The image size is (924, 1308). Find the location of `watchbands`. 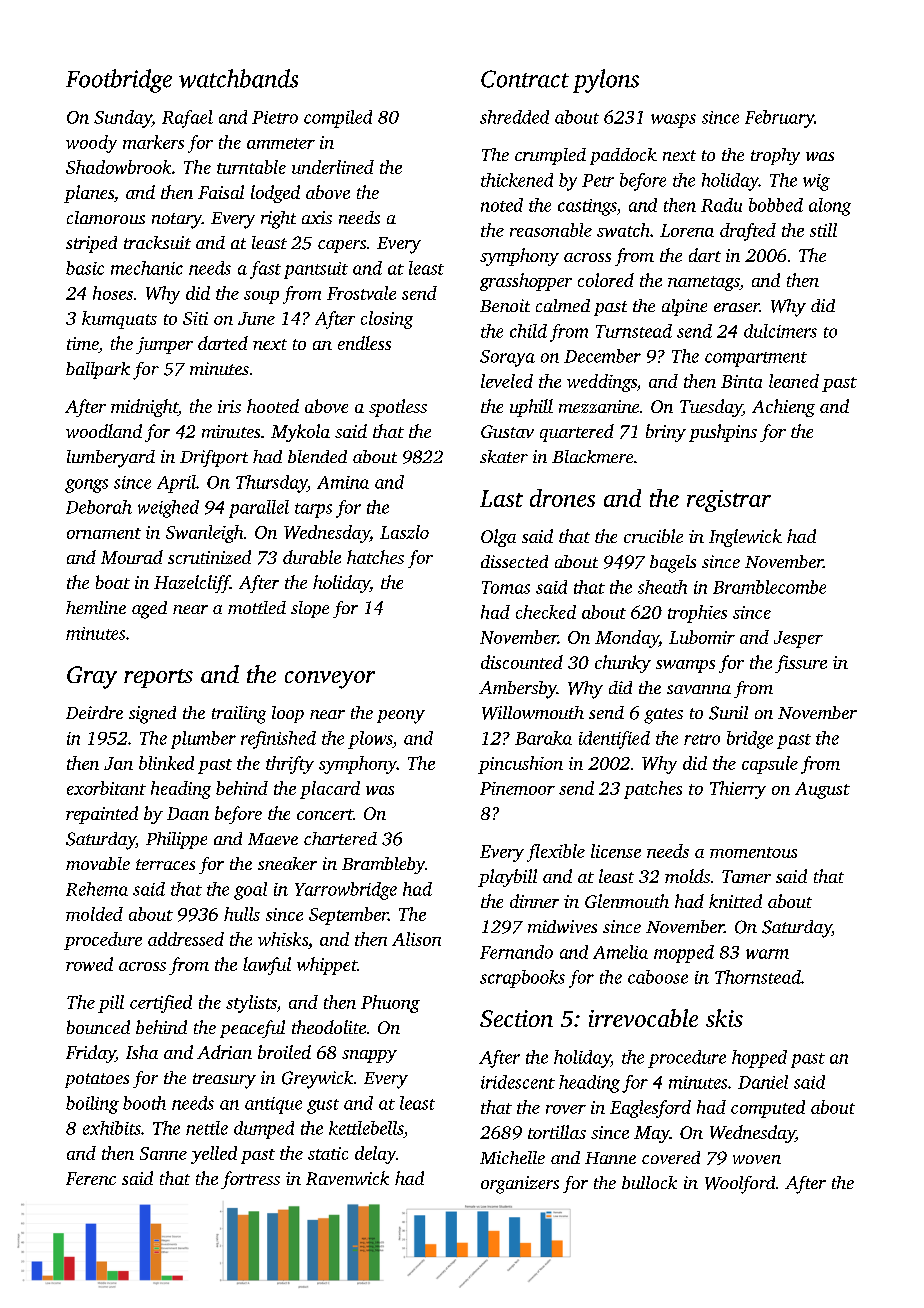

watchbands is located at coordinates (238, 78).
